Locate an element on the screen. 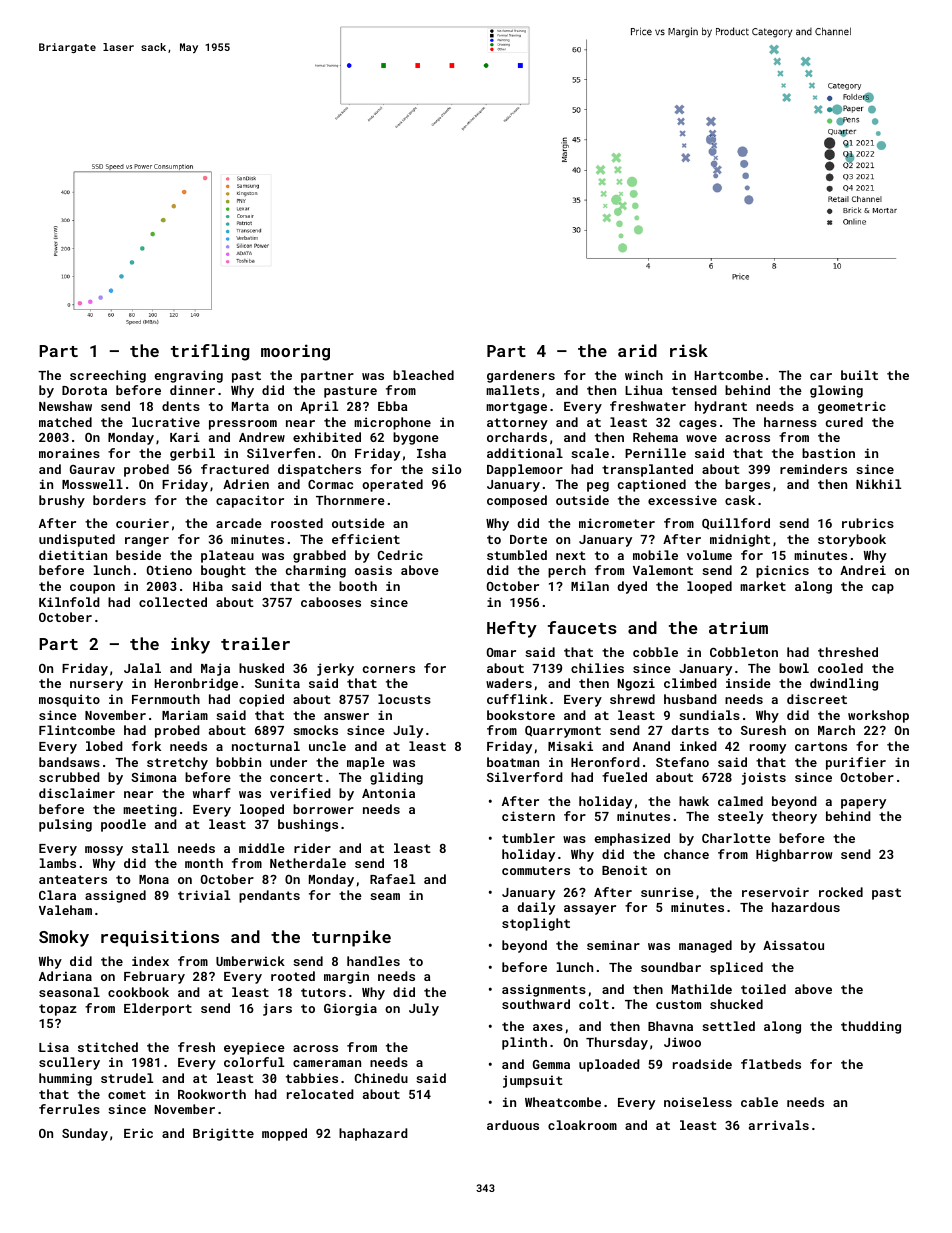 The height and width of the screenshot is (1233, 952). arid is located at coordinates (637, 350).
